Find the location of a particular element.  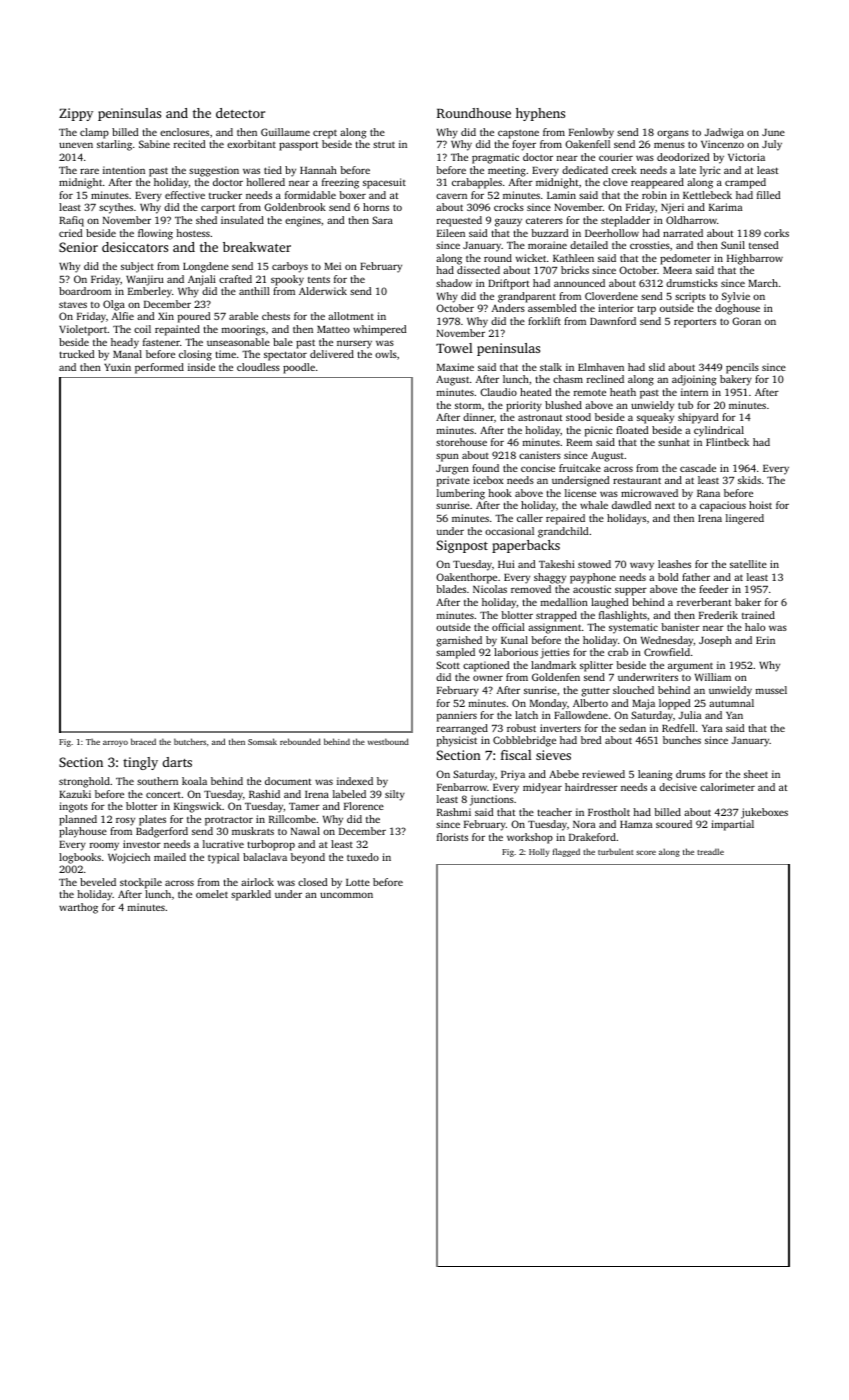

satellite is located at coordinates (748, 564).
